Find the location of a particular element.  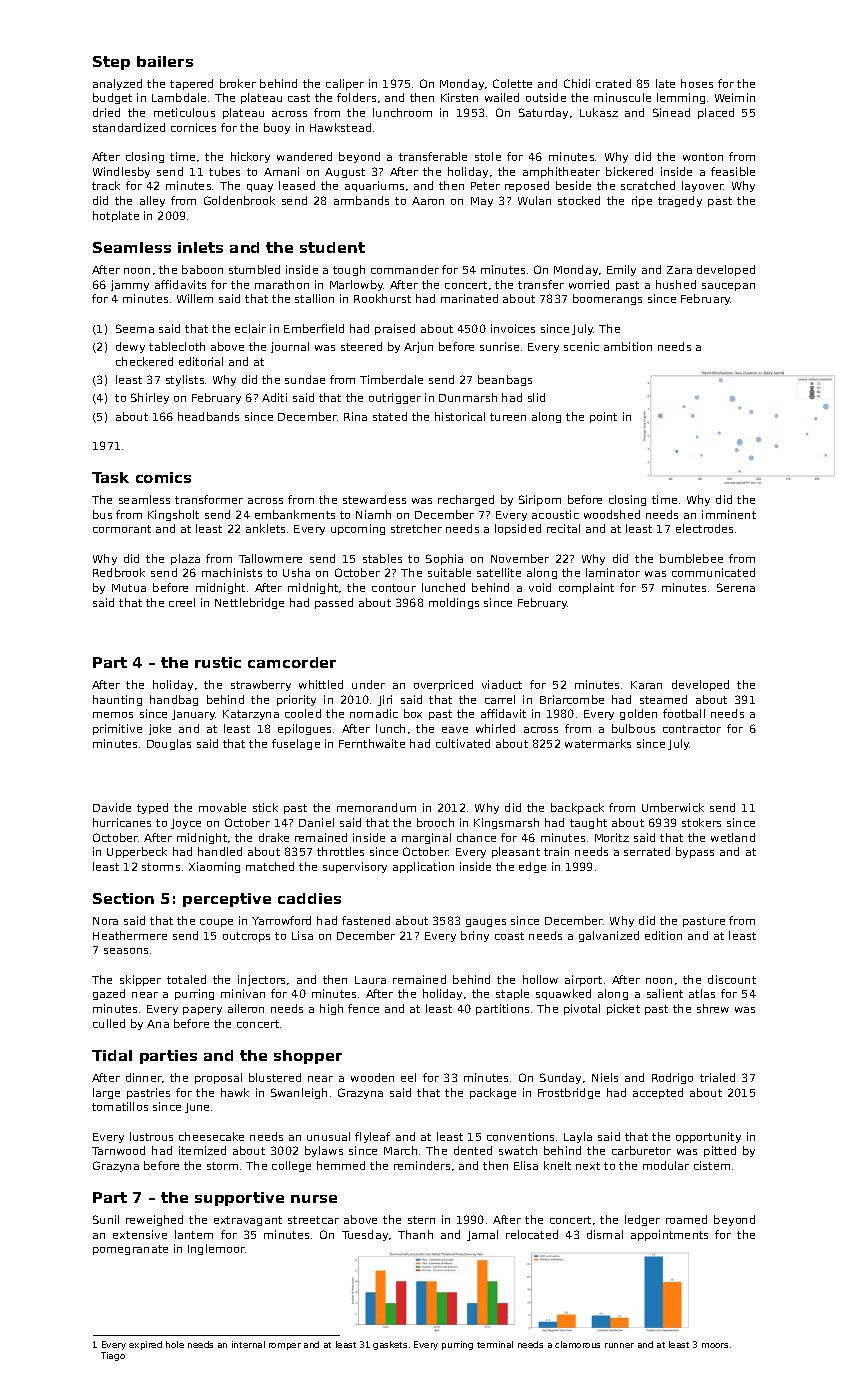

Yarrowford is located at coordinates (281, 920).
